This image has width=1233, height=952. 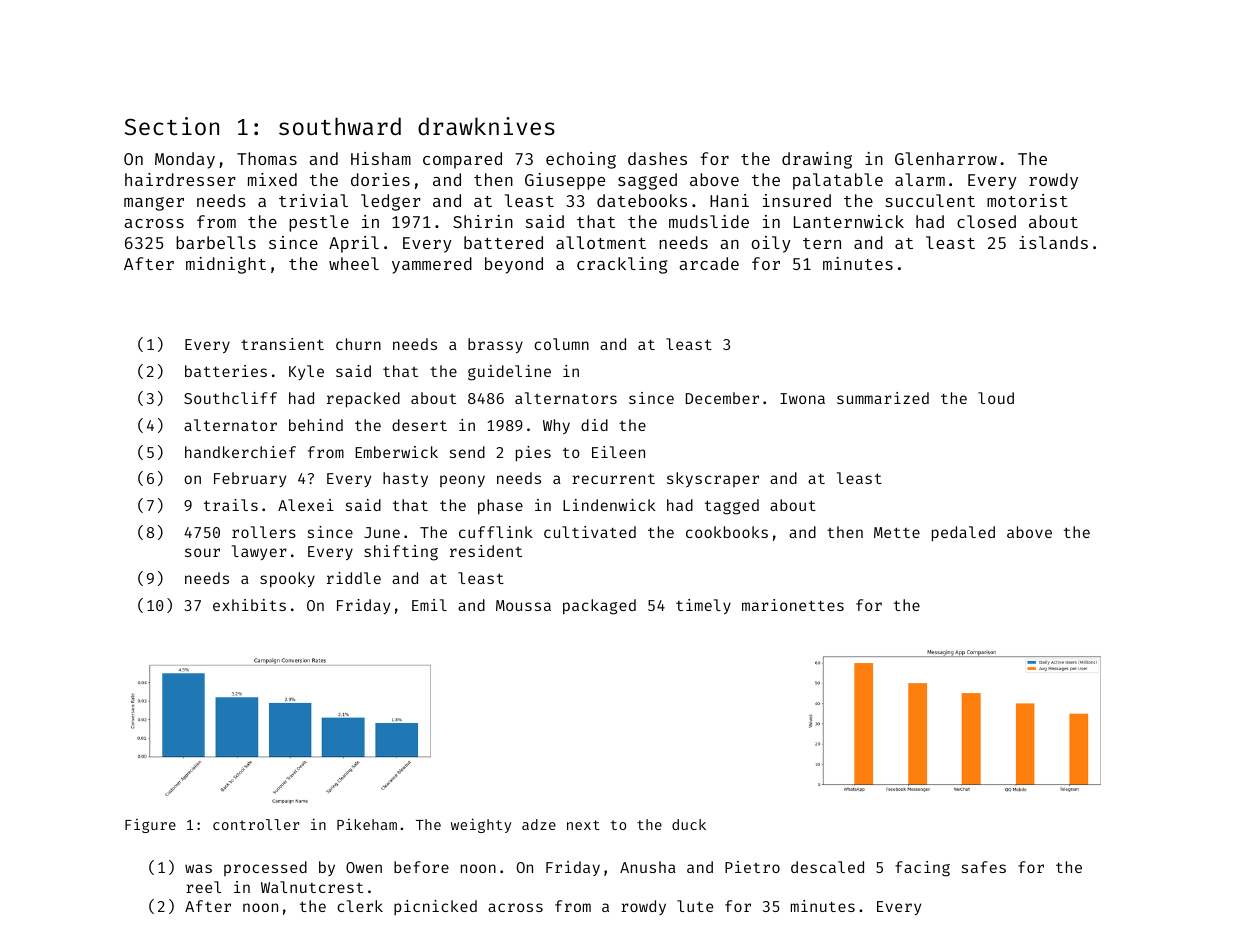 What do you see at coordinates (259, 552) in the image?
I see `lawyer` at bounding box center [259, 552].
